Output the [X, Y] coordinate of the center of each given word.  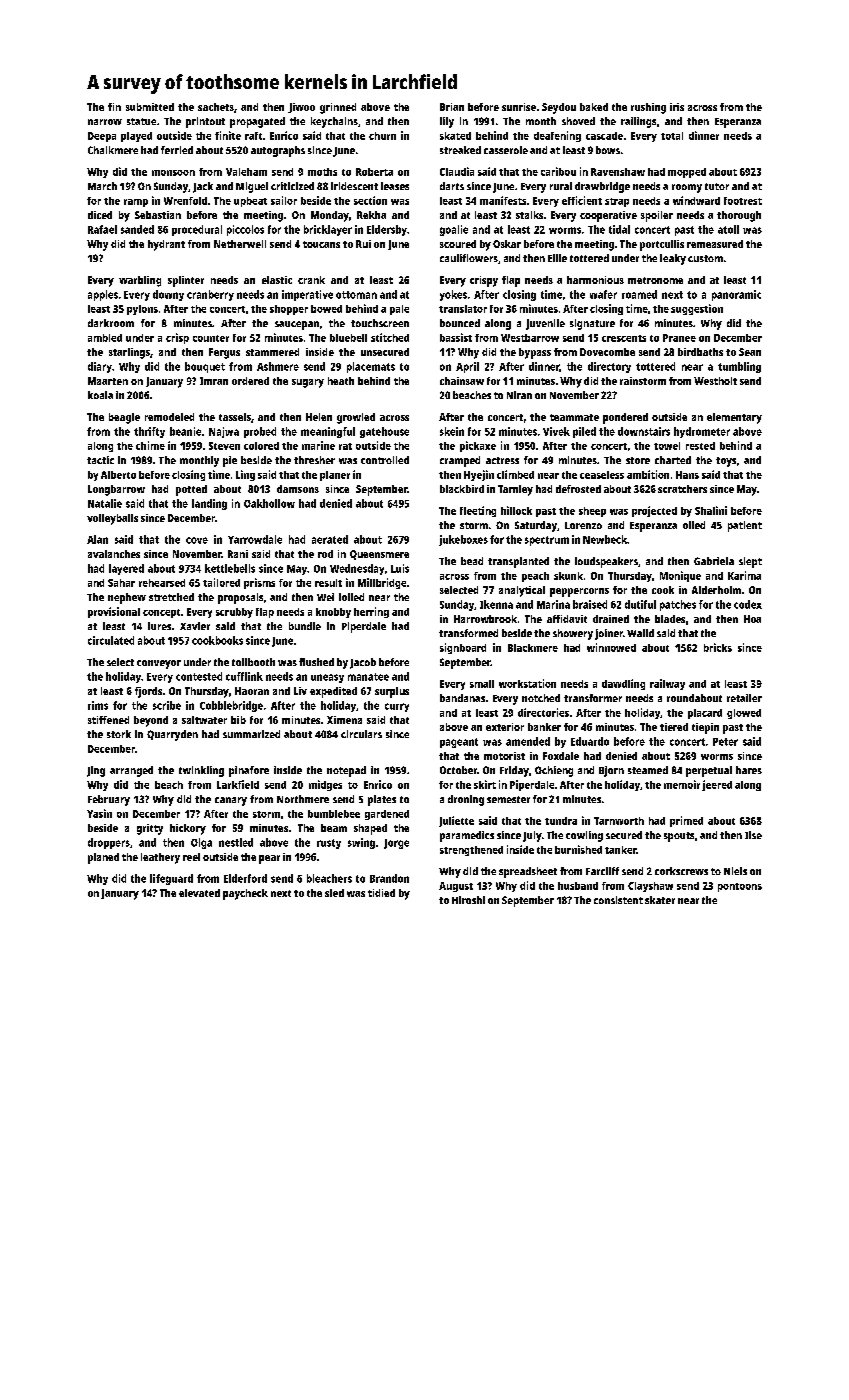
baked [594, 107]
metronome [655, 280]
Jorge [396, 844]
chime [150, 445]
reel [191, 857]
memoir [682, 784]
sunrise [519, 107]
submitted [150, 107]
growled [356, 418]
